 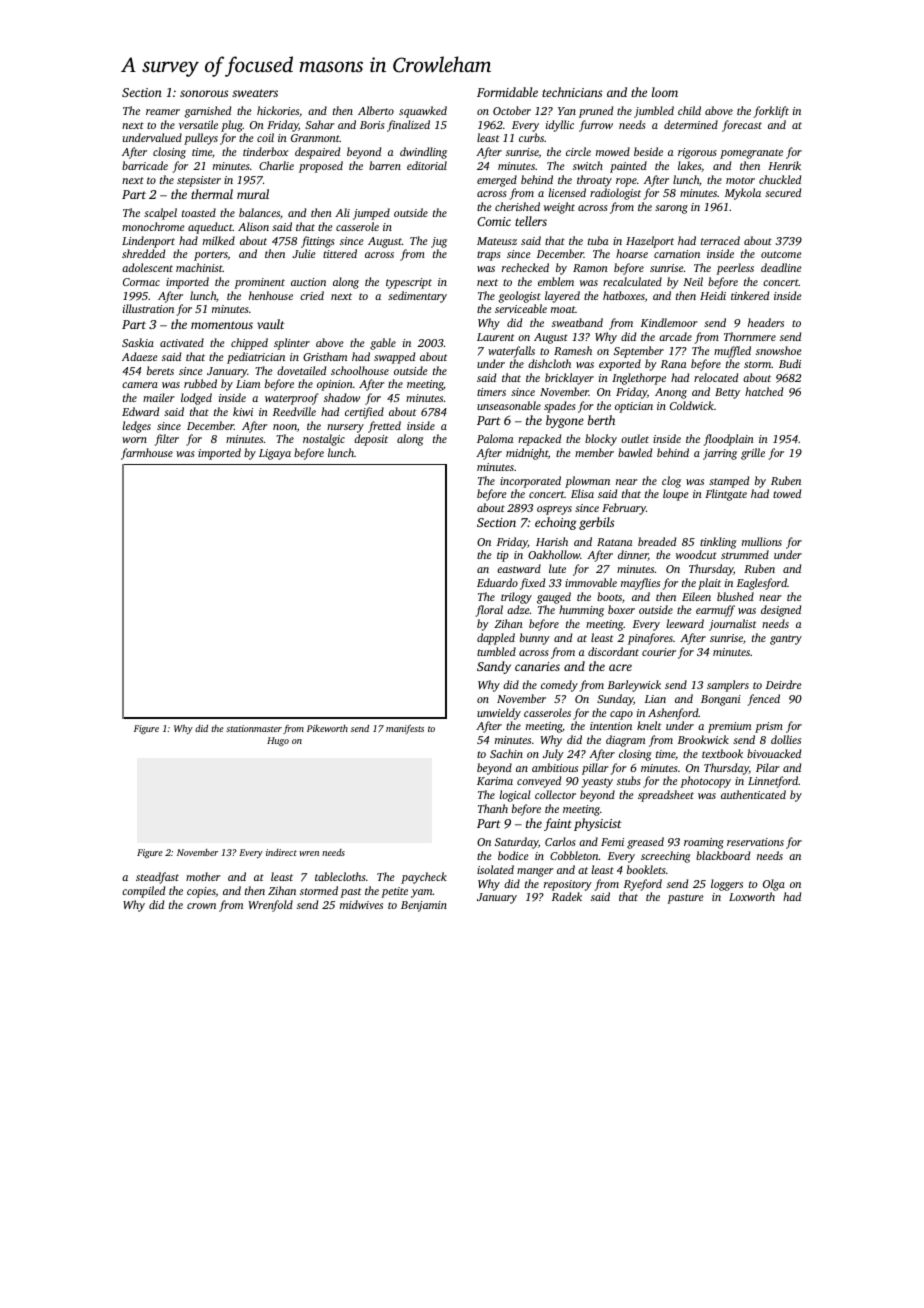 What do you see at coordinates (531, 137) in the screenshot?
I see `curbs` at bounding box center [531, 137].
